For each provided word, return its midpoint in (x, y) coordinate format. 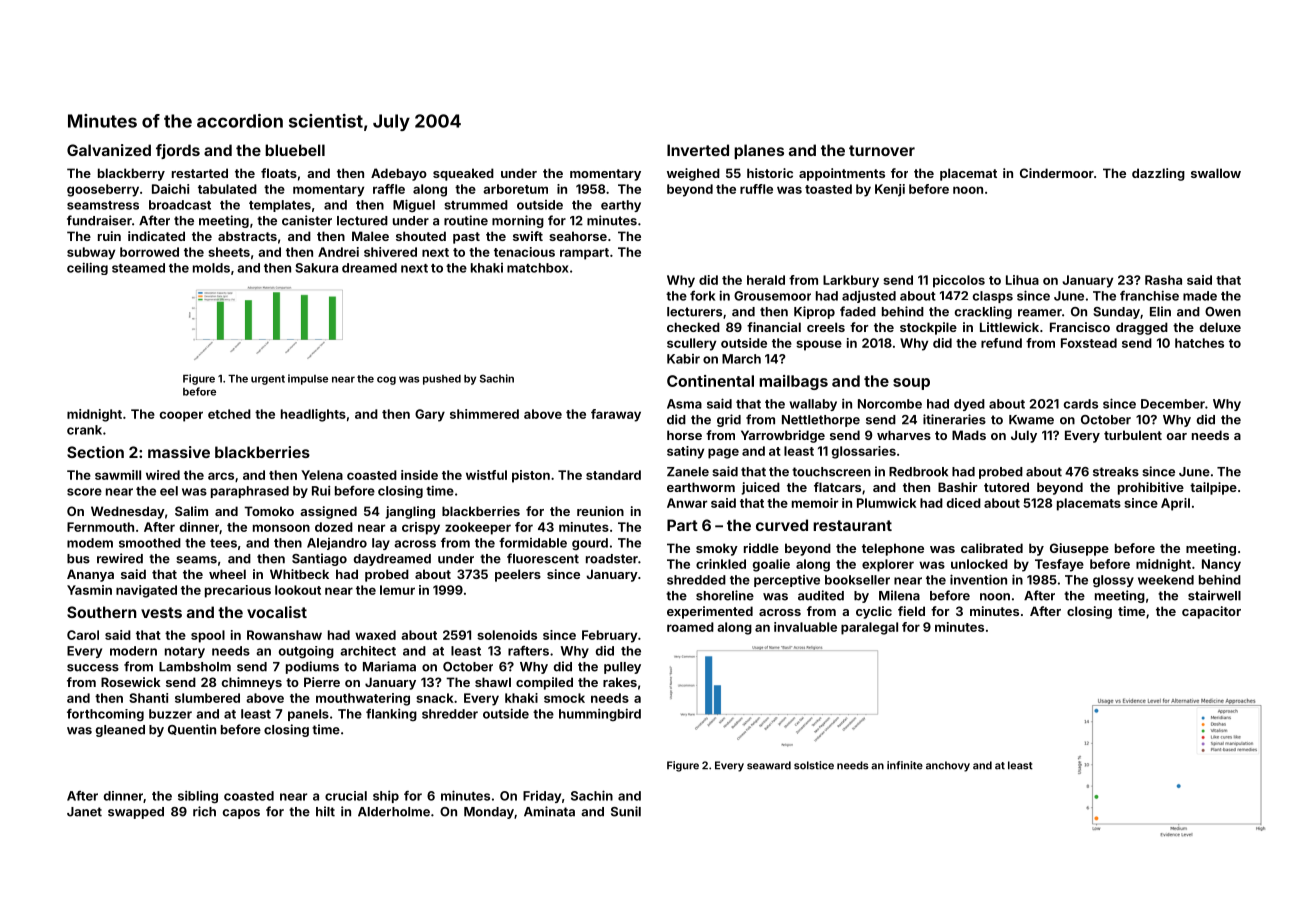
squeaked (463, 174)
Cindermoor (1057, 173)
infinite (905, 765)
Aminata (549, 811)
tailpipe (1213, 488)
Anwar (687, 503)
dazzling (1158, 174)
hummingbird (600, 714)
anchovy (948, 766)
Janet (84, 812)
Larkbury (851, 281)
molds (211, 268)
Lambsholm (195, 667)
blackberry (131, 174)
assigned (328, 512)
